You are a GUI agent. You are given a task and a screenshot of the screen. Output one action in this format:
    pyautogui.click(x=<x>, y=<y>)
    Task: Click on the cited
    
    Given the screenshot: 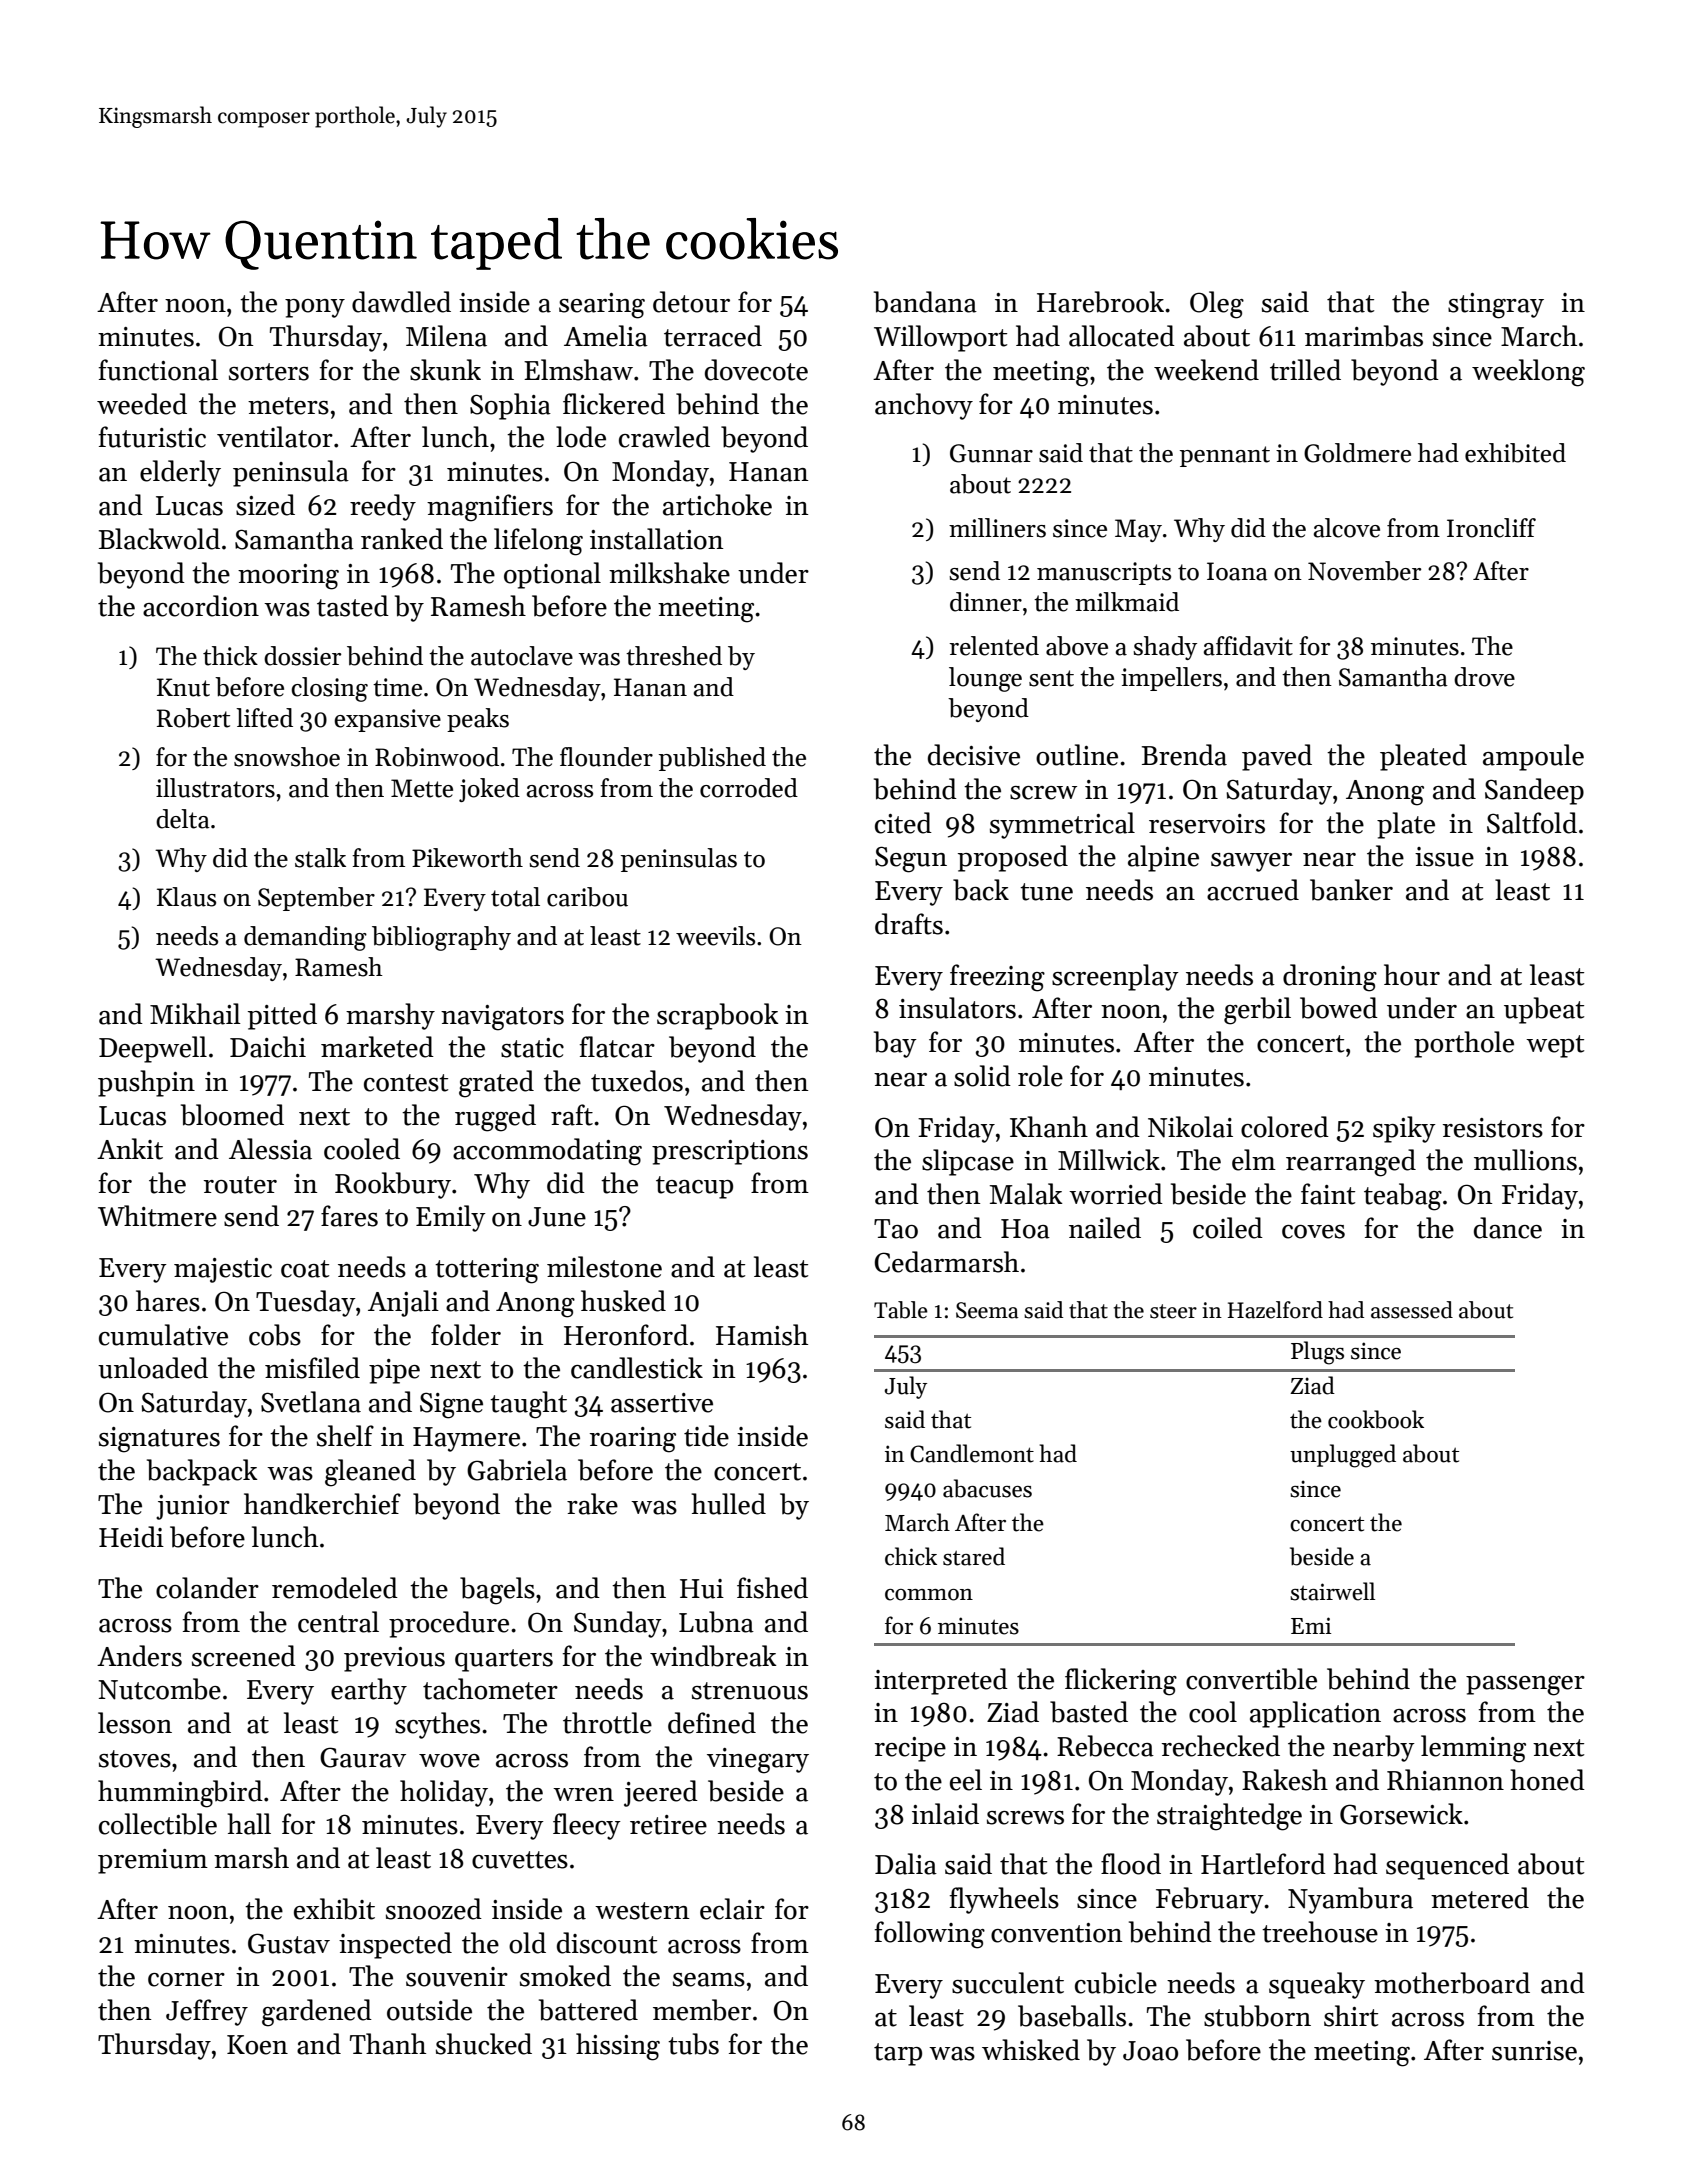 What is the action you would take?
    pyautogui.click(x=903, y=823)
